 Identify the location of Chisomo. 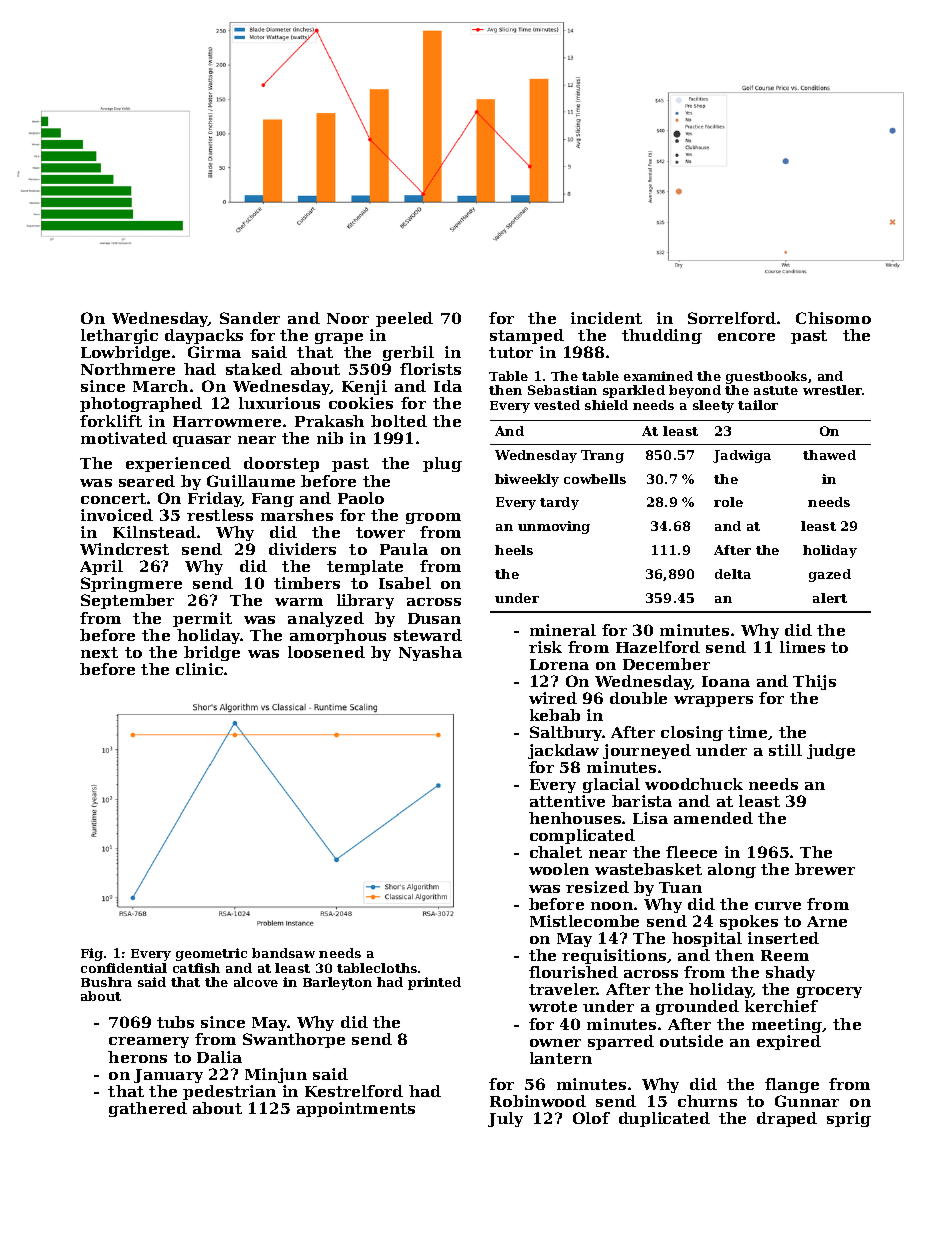
(833, 318).
